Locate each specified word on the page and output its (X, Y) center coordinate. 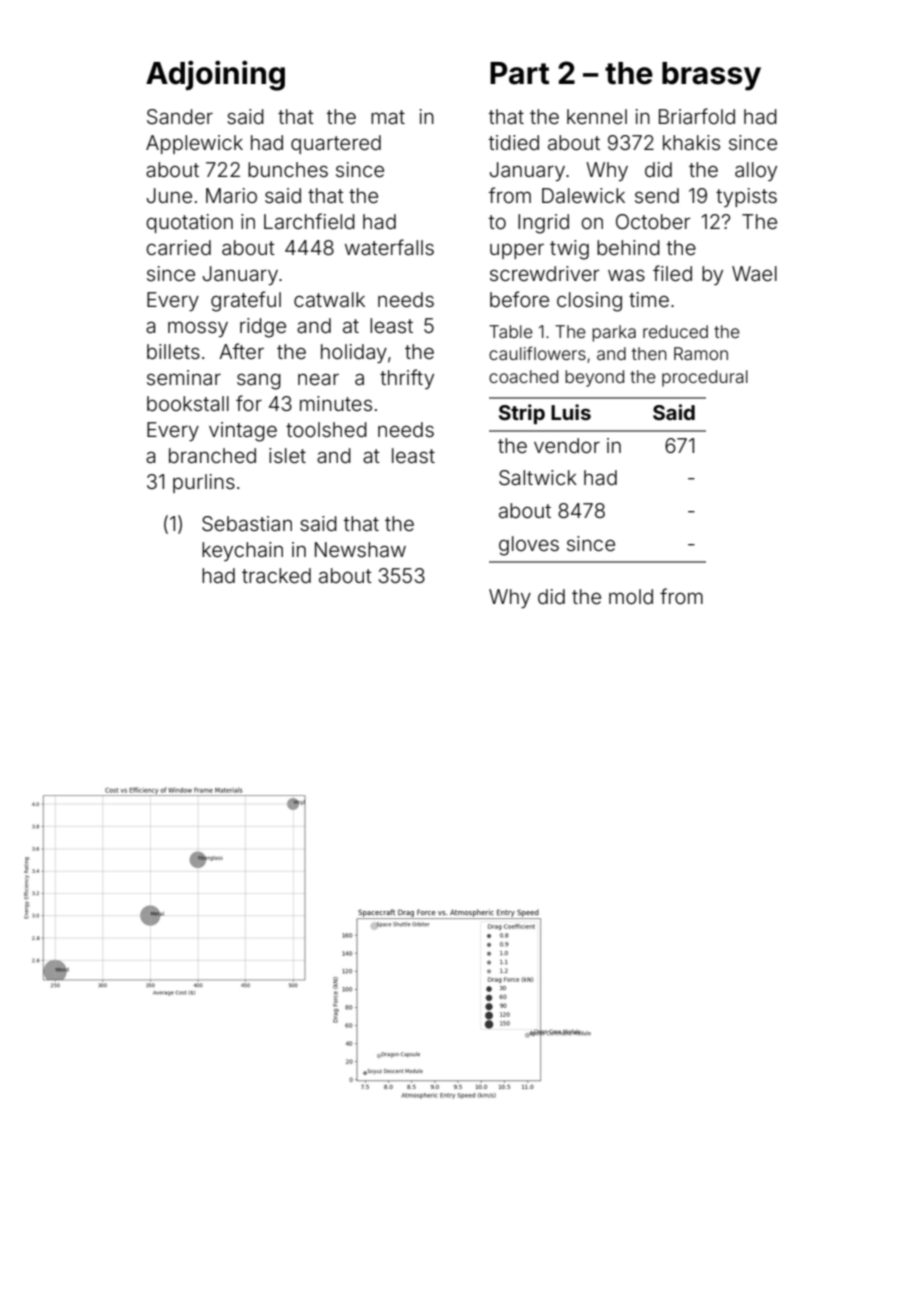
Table (511, 331)
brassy (711, 76)
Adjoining (215, 76)
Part (519, 73)
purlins (204, 483)
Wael (754, 273)
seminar (184, 377)
